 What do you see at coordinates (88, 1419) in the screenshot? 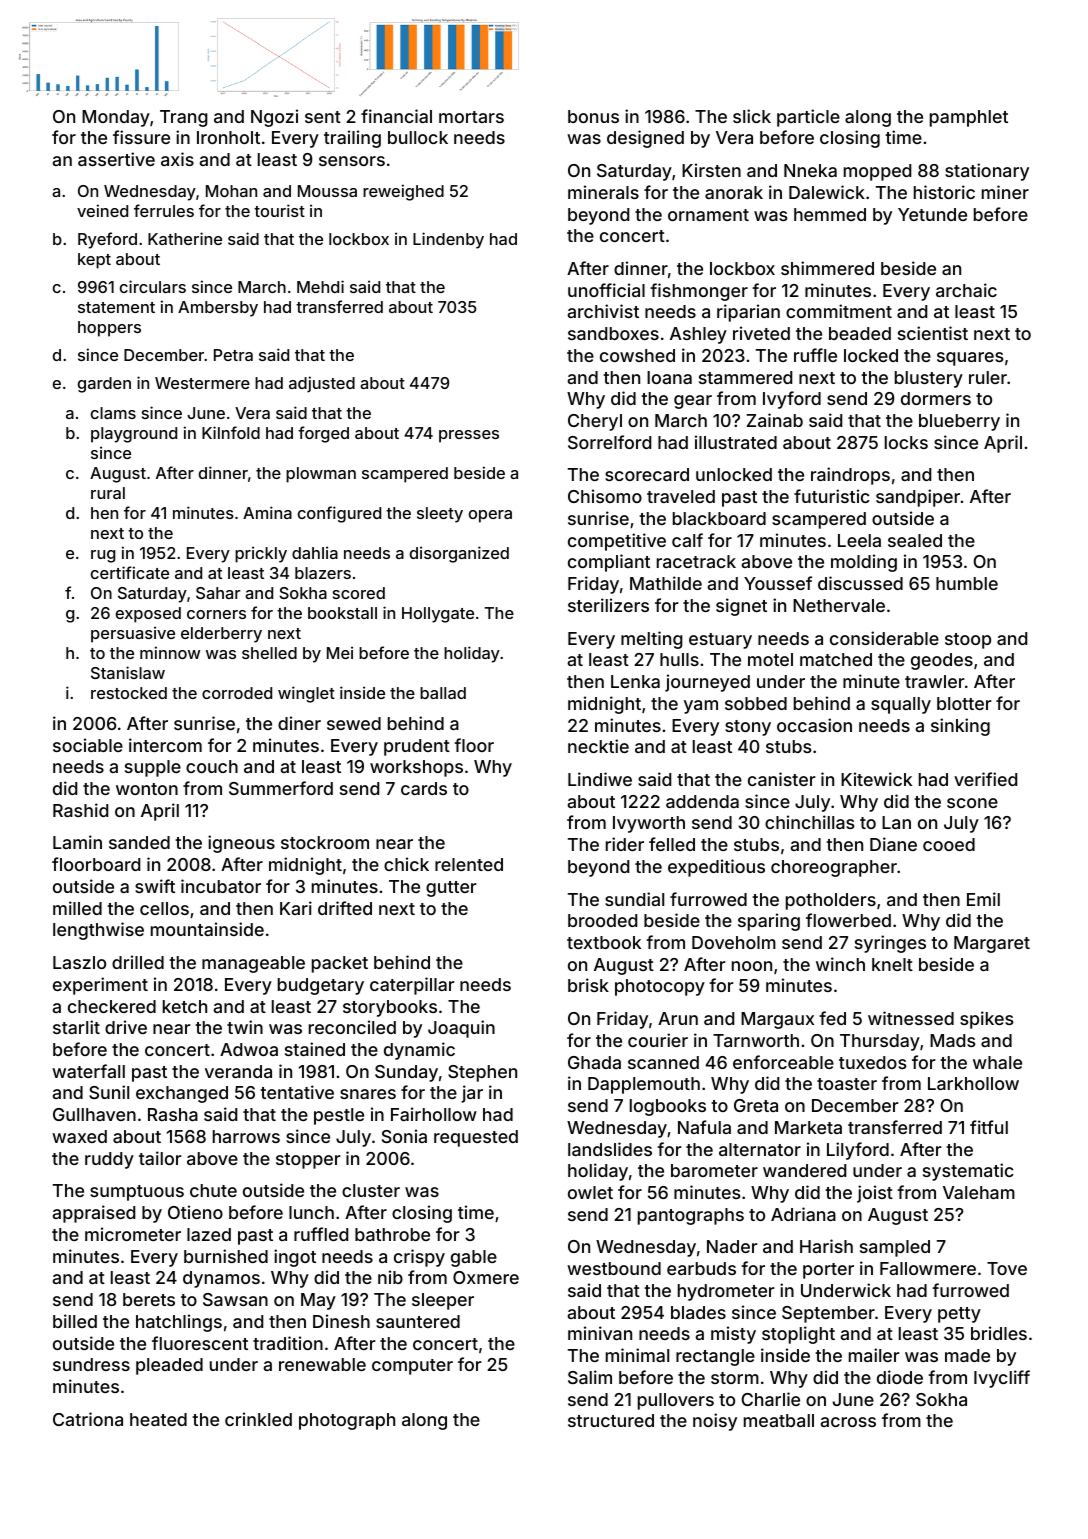
I see `Catriona` at bounding box center [88, 1419].
